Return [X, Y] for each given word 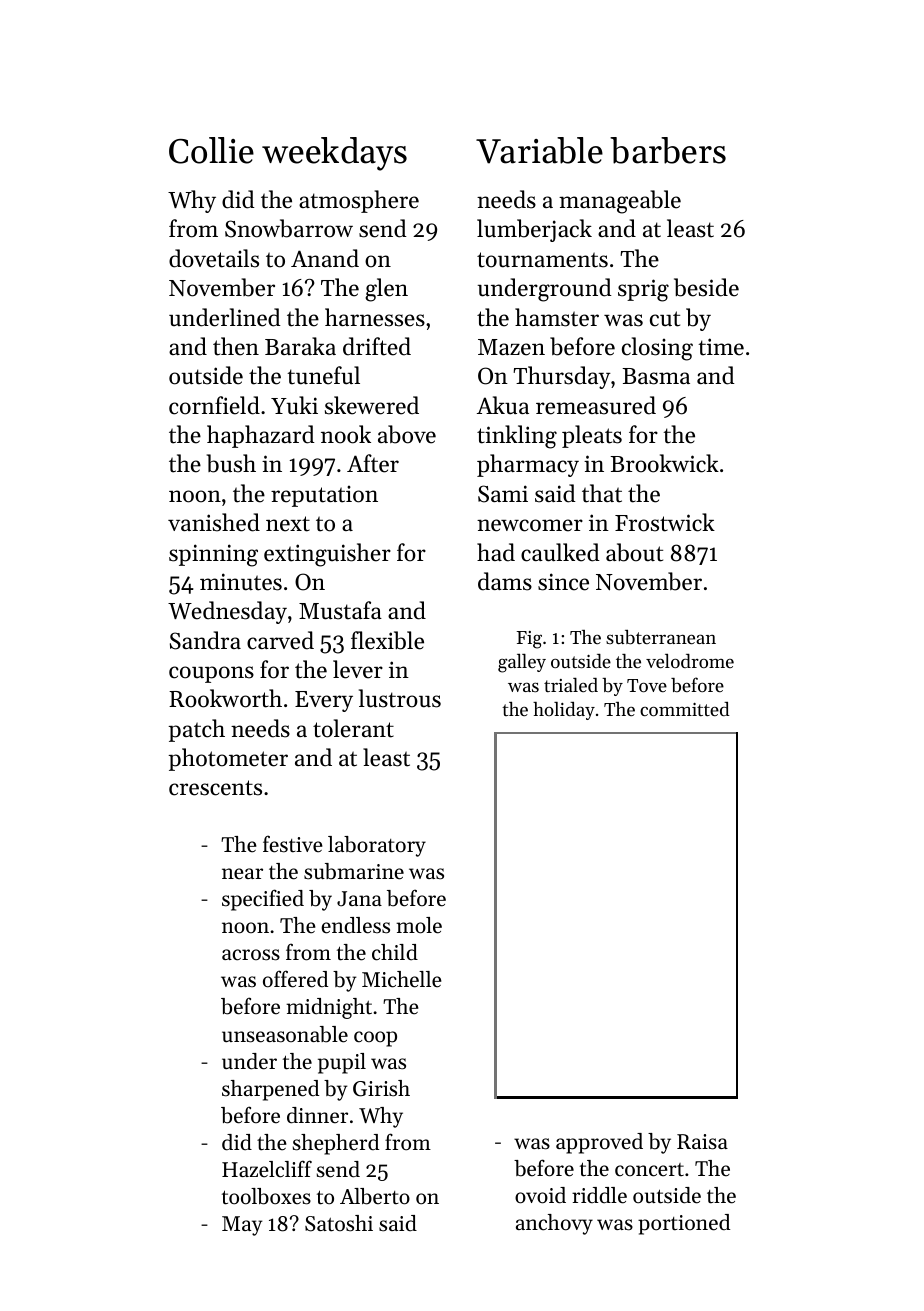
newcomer [530, 525]
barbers [668, 150]
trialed [571, 685]
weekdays [334, 154]
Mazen [511, 347]
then [236, 346]
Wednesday [227, 612]
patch [196, 730]
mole [419, 925]
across [251, 955]
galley [522, 663]
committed [685, 709]
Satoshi [339, 1223]
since [563, 582]
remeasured [596, 405]
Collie [211, 150]
